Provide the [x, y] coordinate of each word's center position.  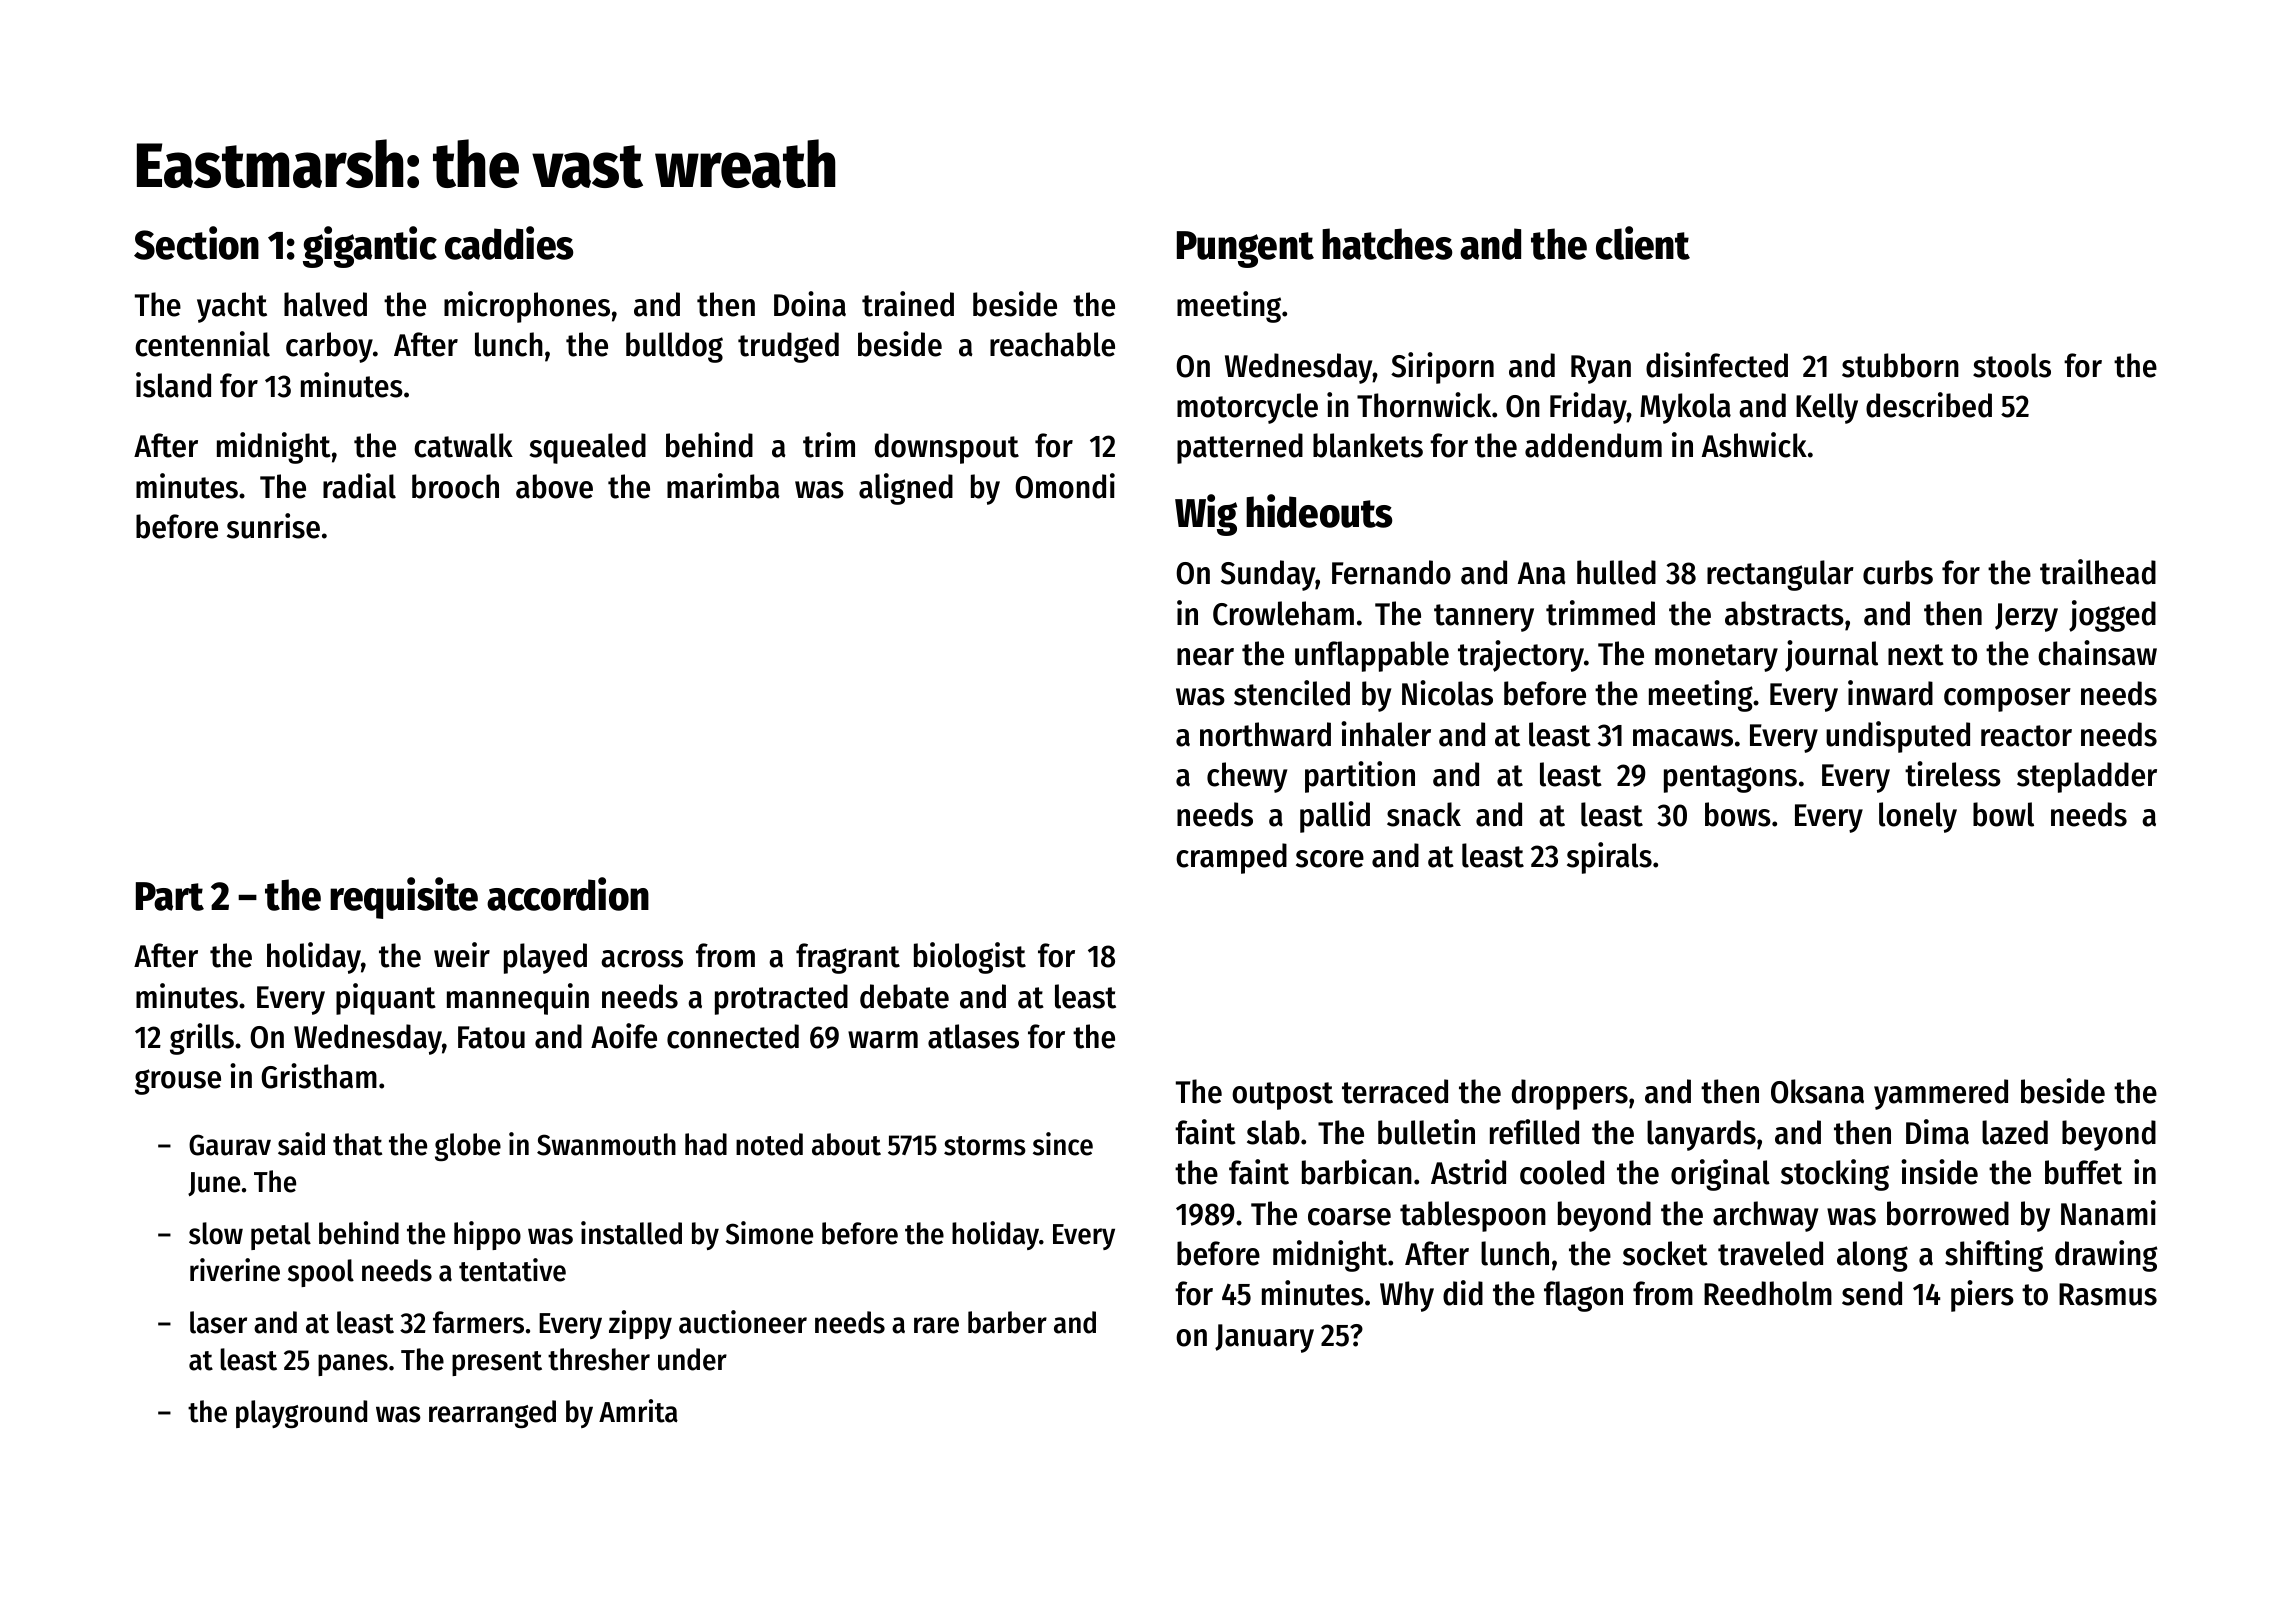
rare [936, 1325]
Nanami [2108, 1213]
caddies [509, 243]
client [1643, 243]
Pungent [1245, 249]
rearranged [492, 1414]
